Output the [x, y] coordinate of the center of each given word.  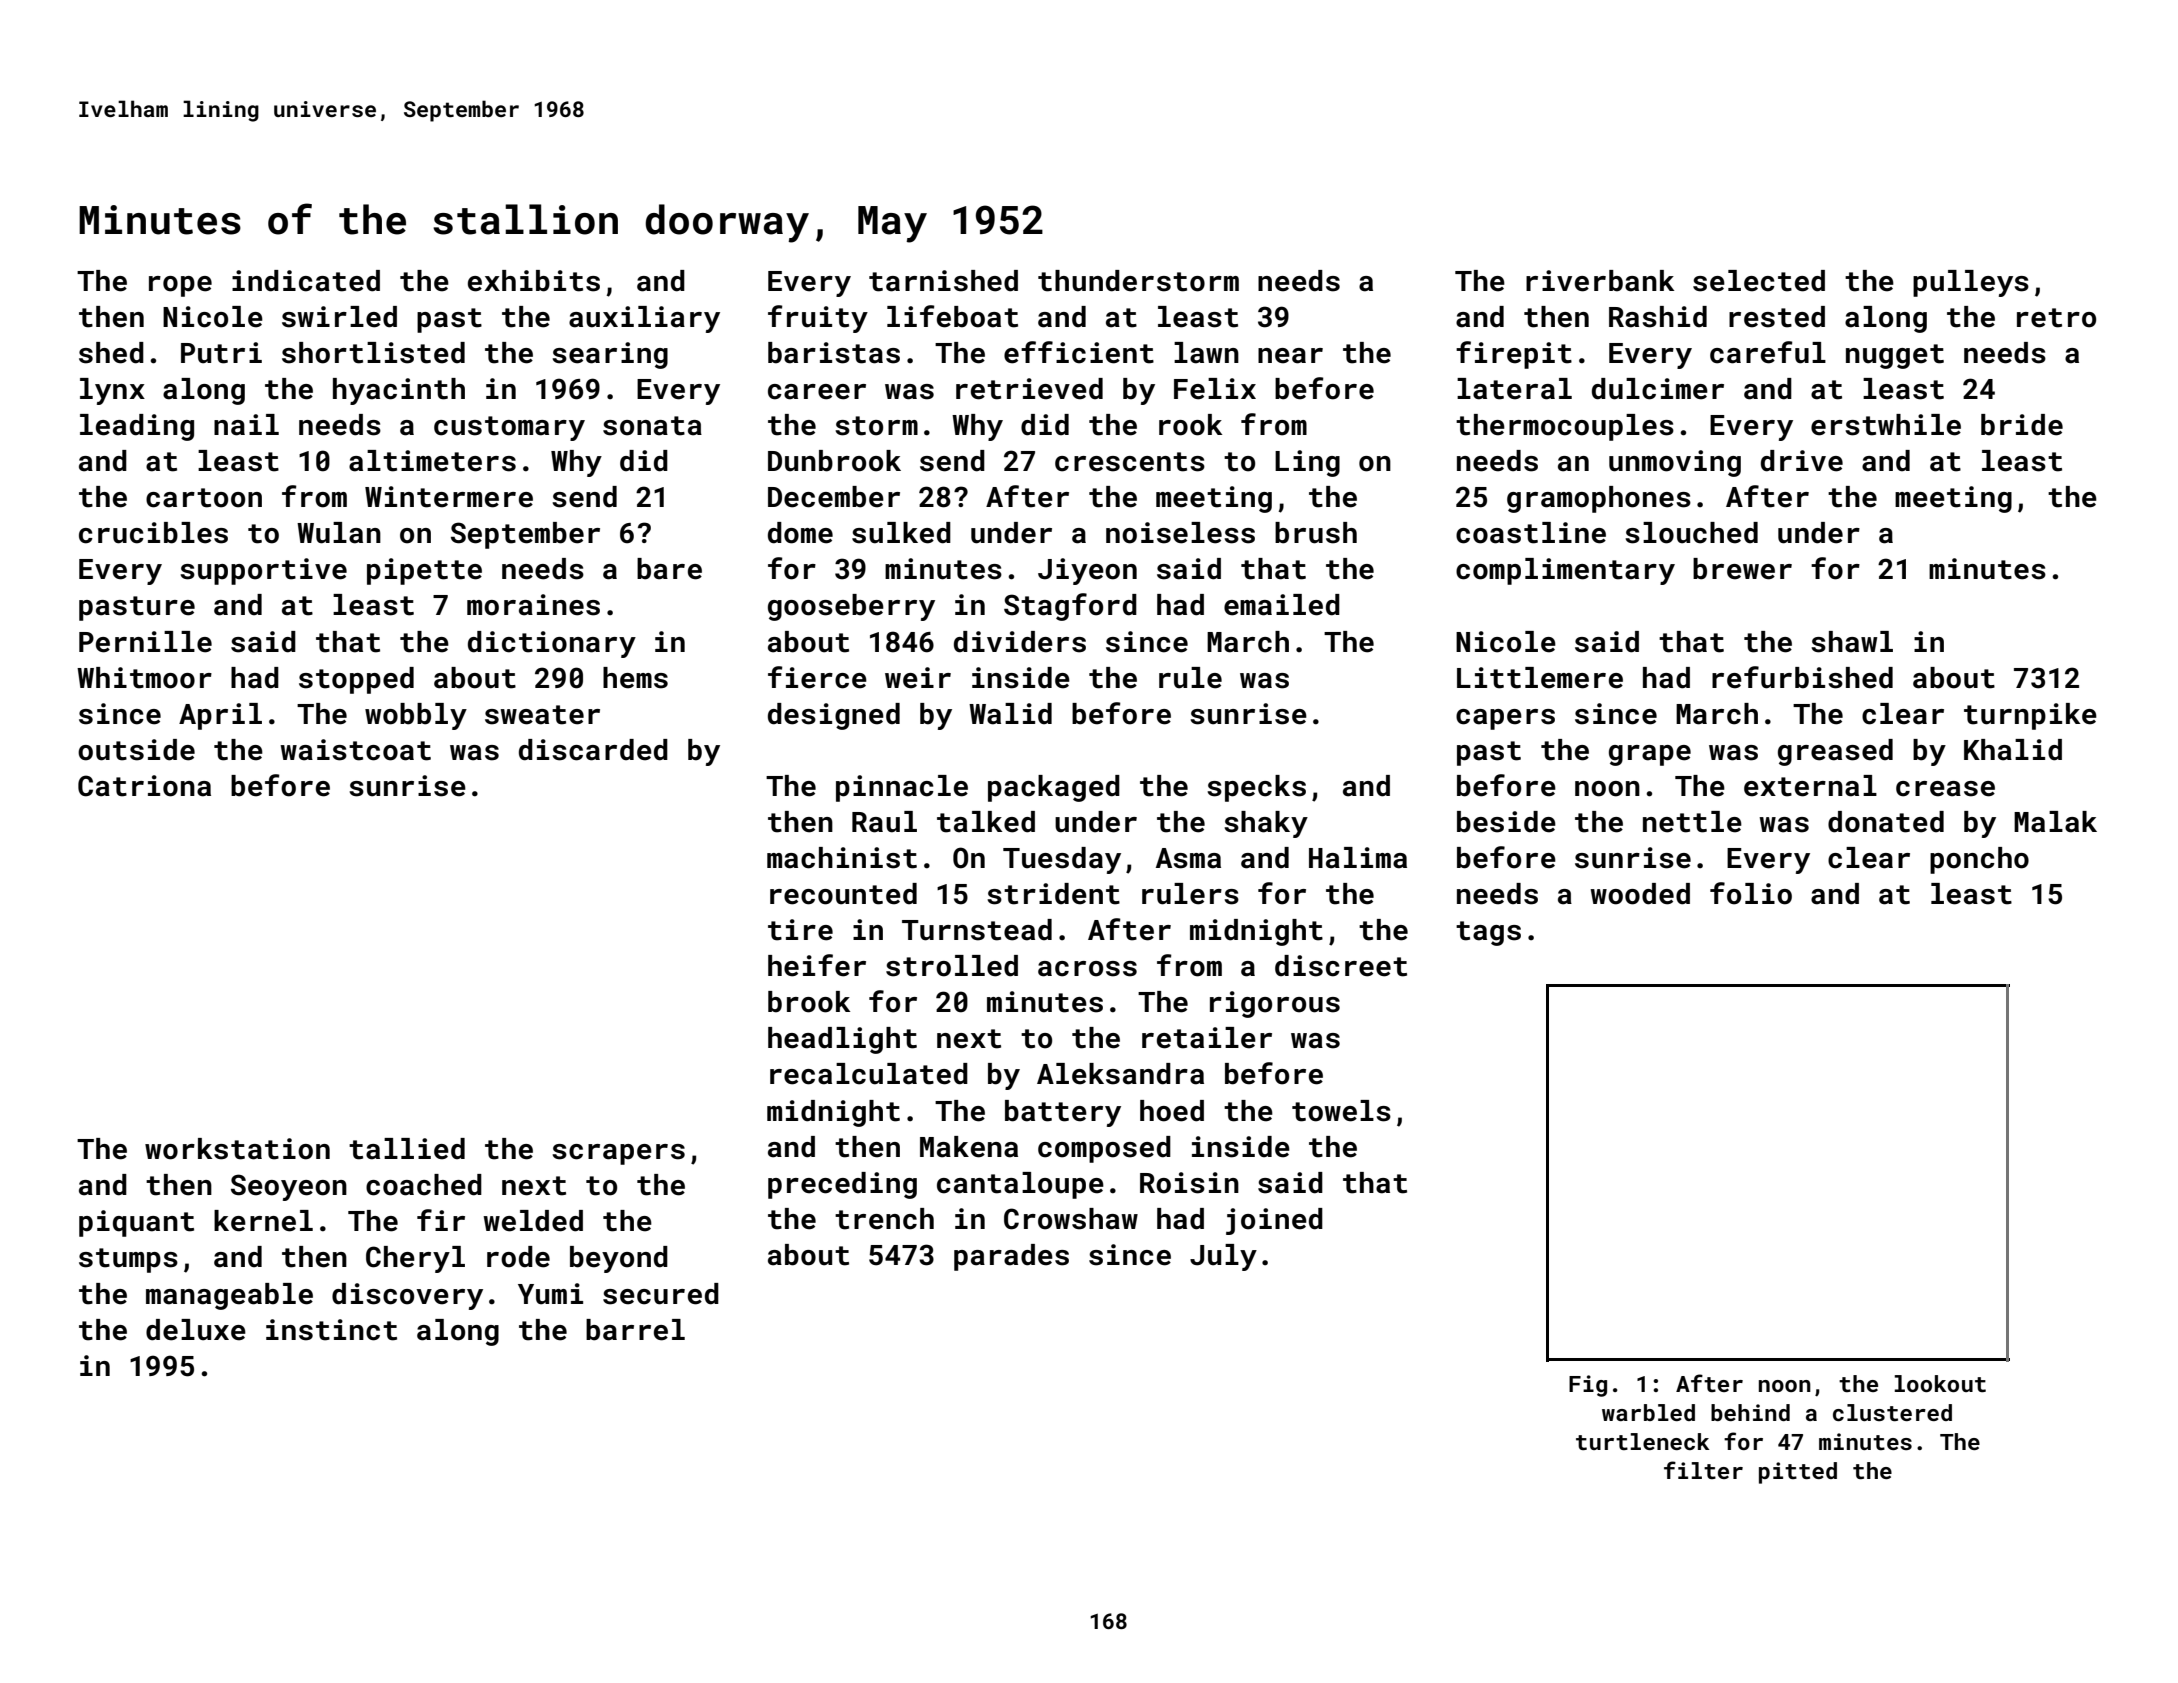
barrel [635, 1330]
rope [180, 286]
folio [1751, 893]
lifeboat [952, 316]
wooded [1640, 894]
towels [1341, 1111]
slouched [1691, 533]
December [834, 497]
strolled [952, 966]
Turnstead [977, 930]
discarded [593, 750]
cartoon [204, 498]
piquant [136, 1223]
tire [800, 930]
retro [2056, 318]
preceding [842, 1185]
